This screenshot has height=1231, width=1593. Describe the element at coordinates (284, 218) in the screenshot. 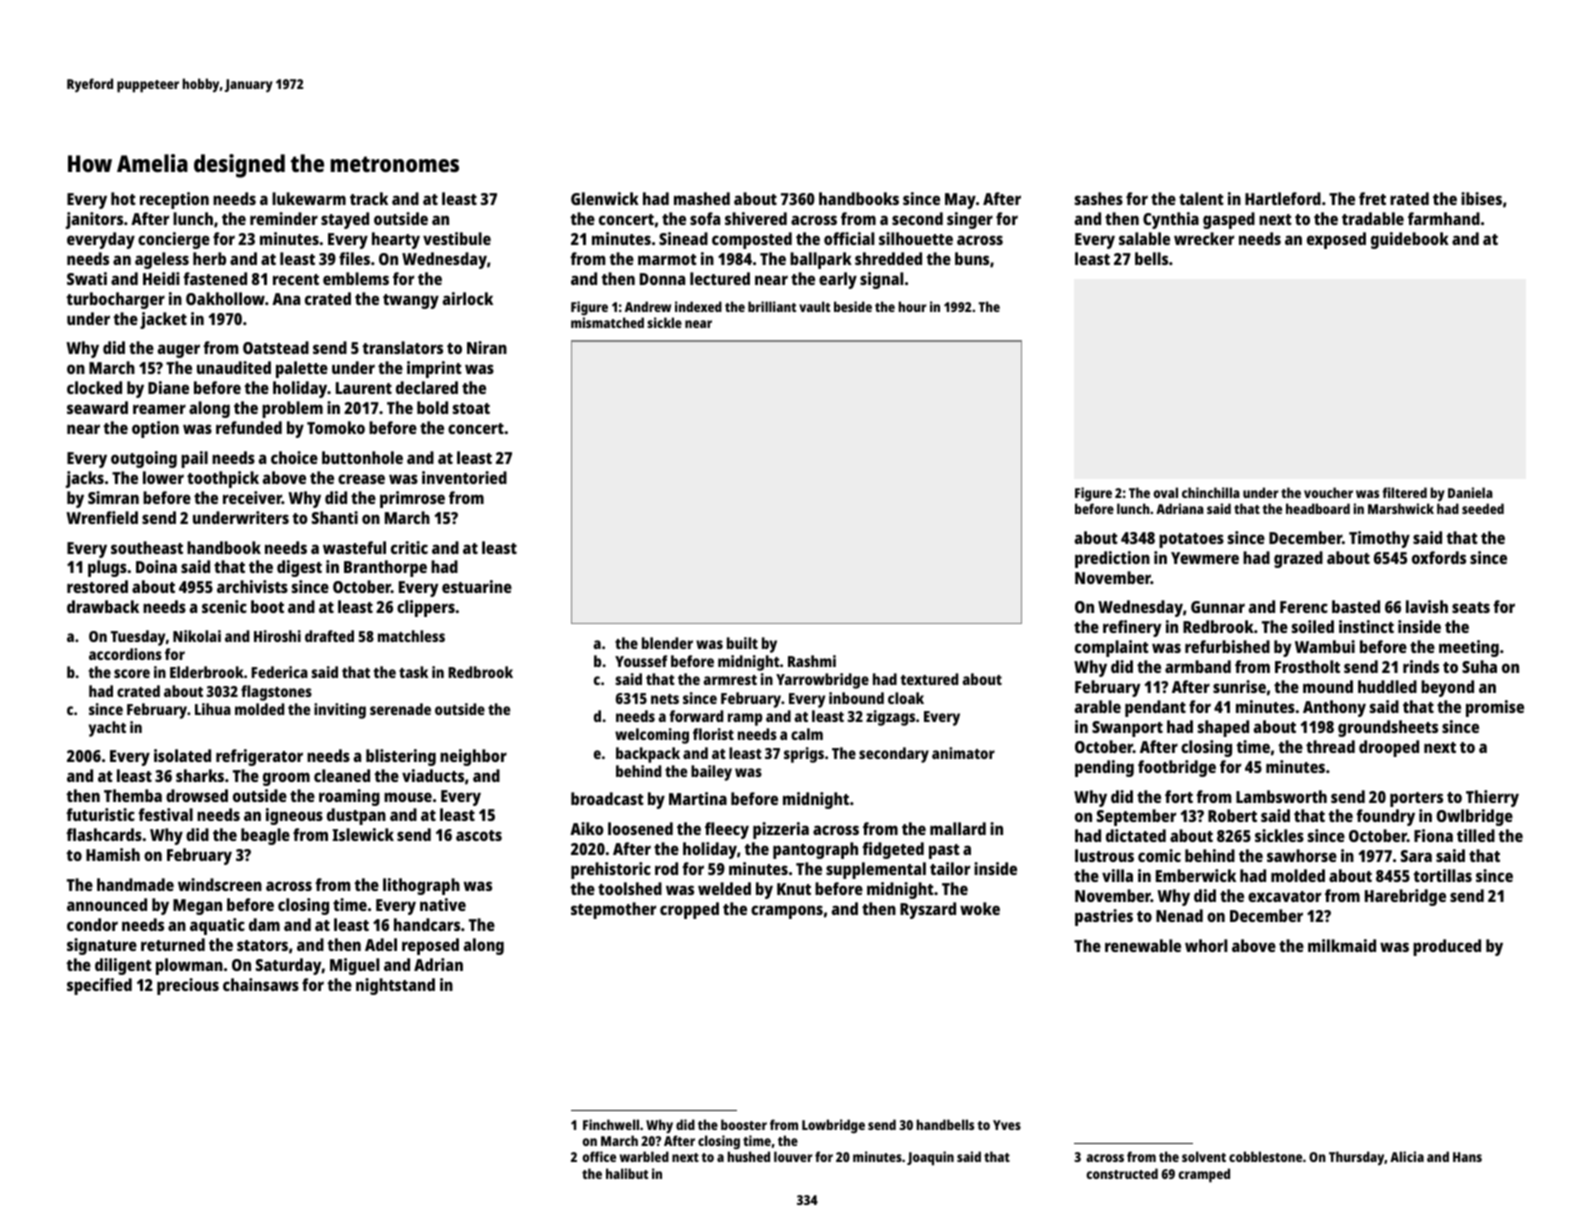

I see `reminder` at that location.
